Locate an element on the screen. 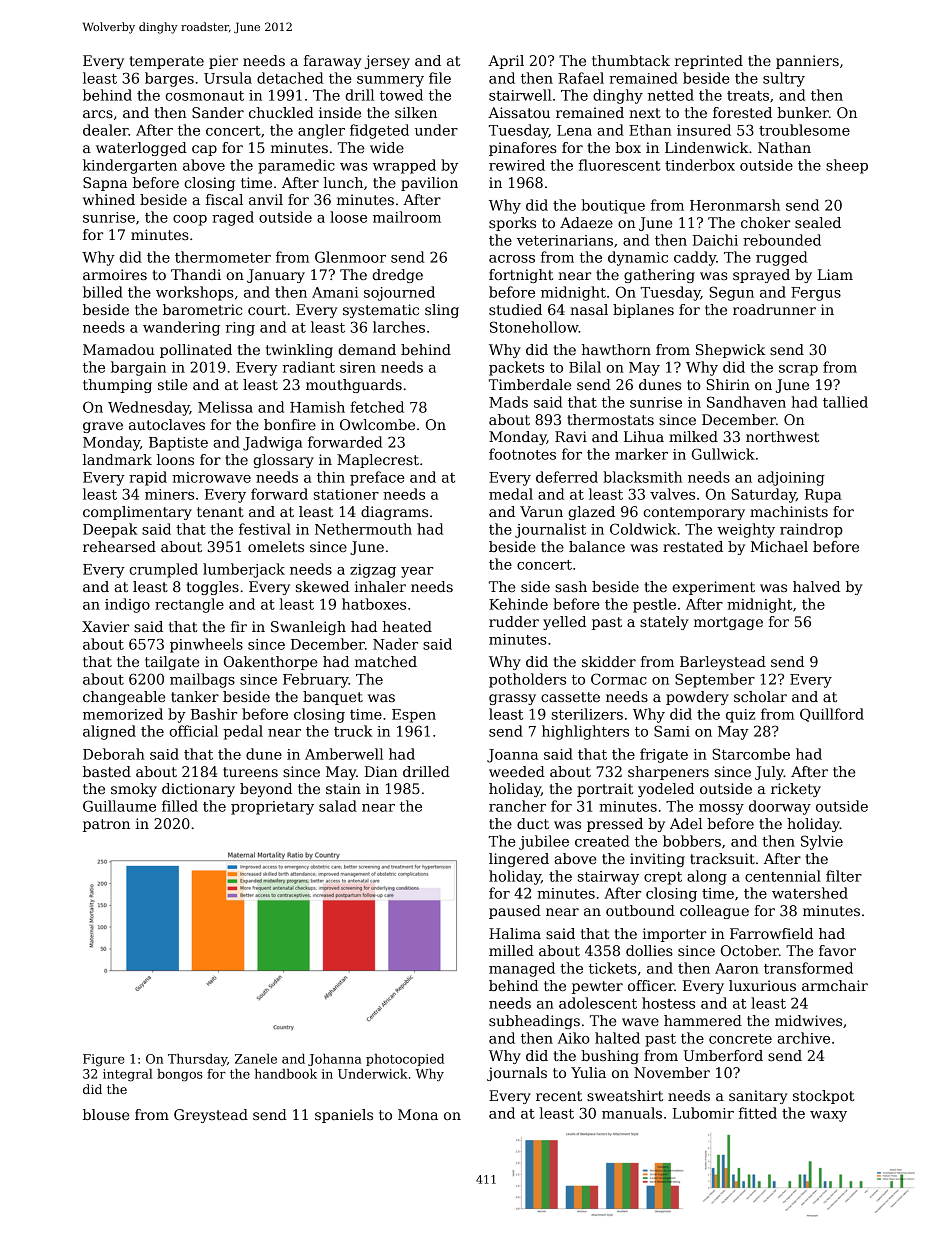 The image size is (952, 1233). lingered is located at coordinates (519, 860).
